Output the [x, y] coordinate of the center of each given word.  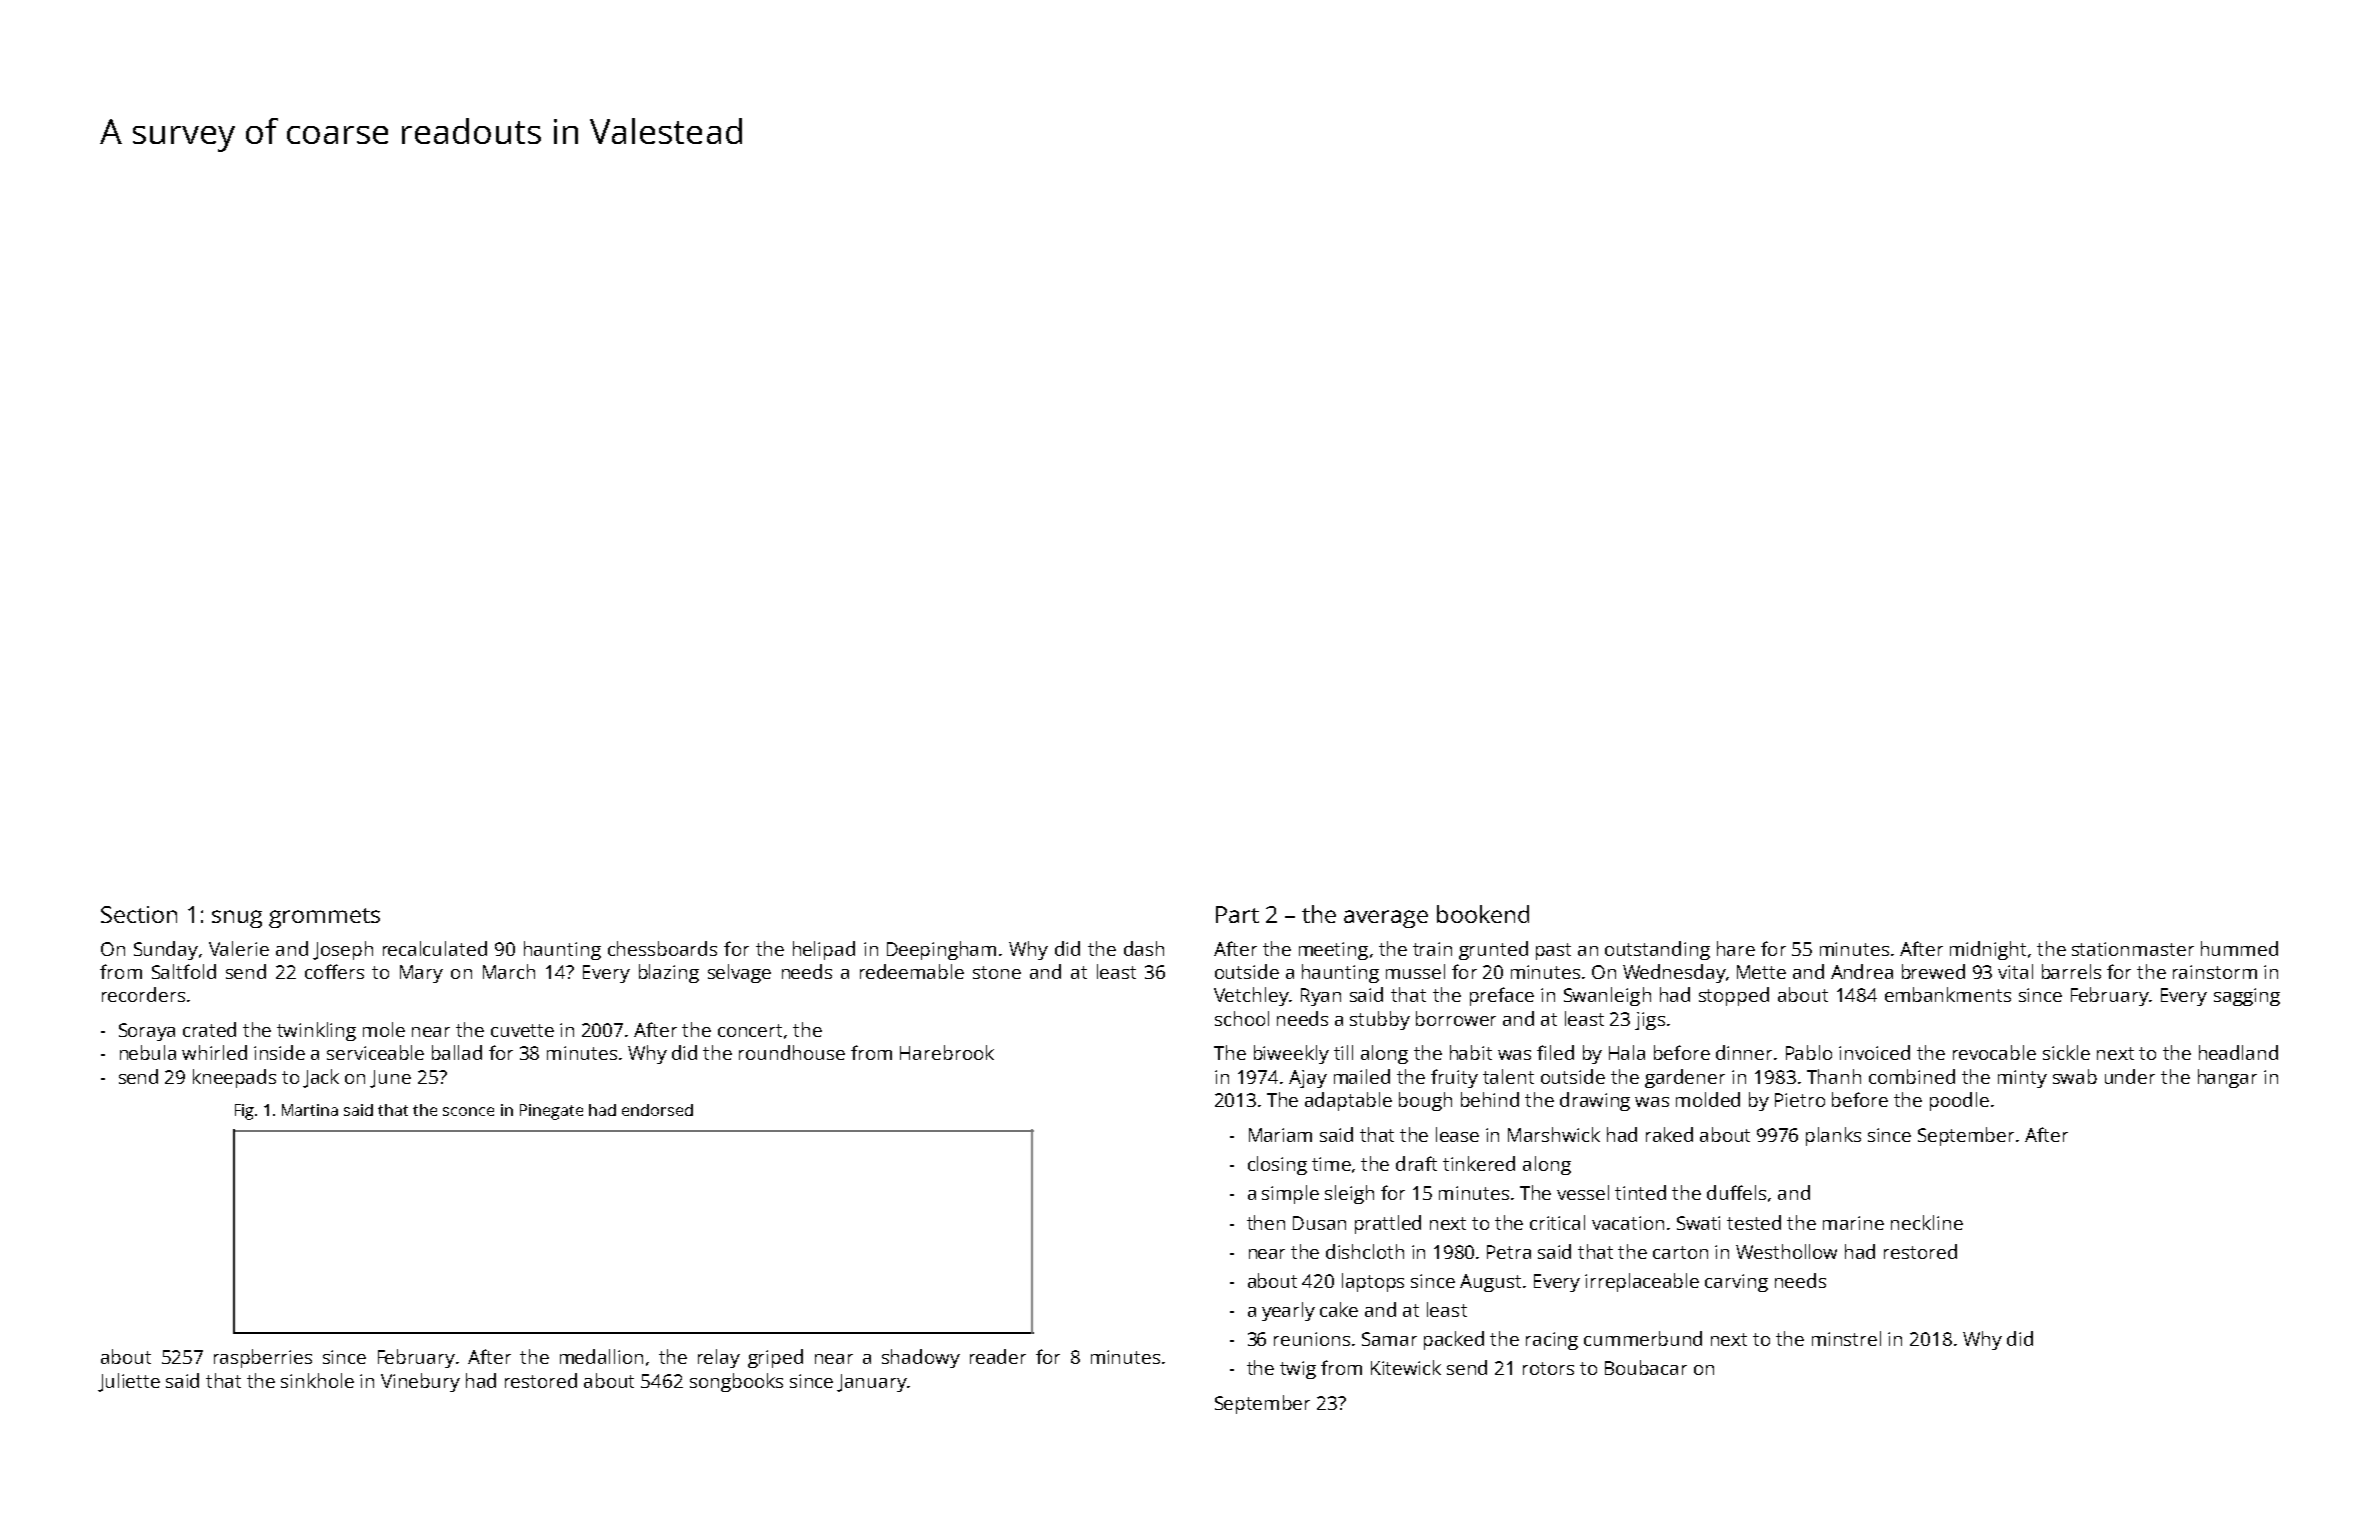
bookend [1483, 914]
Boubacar [1646, 1367]
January [872, 1383]
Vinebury [420, 1382]
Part [1237, 914]
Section [139, 914]
